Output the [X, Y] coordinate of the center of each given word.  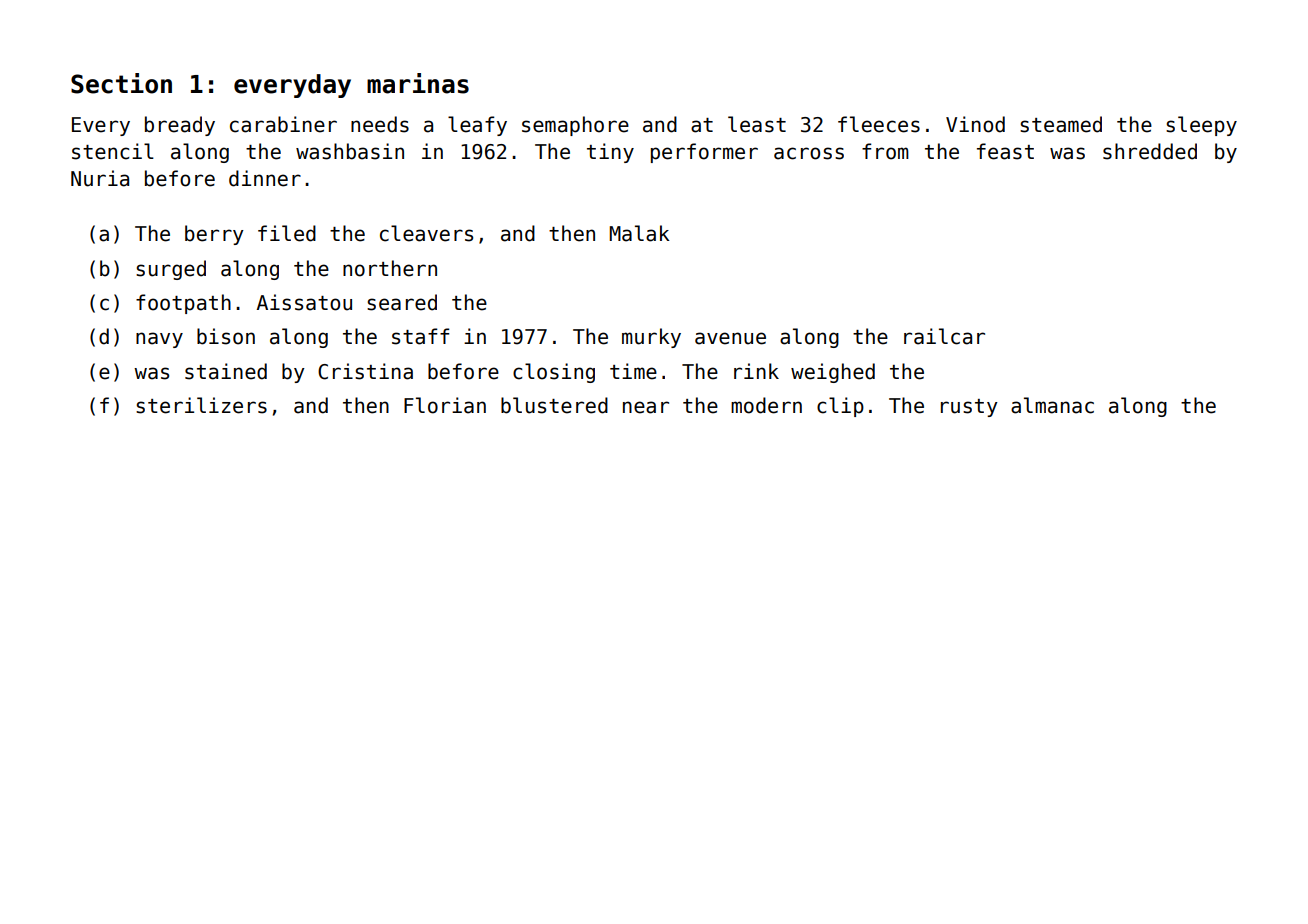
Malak [640, 233]
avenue [730, 338]
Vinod [975, 124]
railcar [944, 336]
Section [121, 83]
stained [226, 371]
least [757, 124]
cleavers [426, 233]
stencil [113, 151]
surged [171, 270]
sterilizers [201, 405]
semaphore [575, 126]
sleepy [1201, 126]
